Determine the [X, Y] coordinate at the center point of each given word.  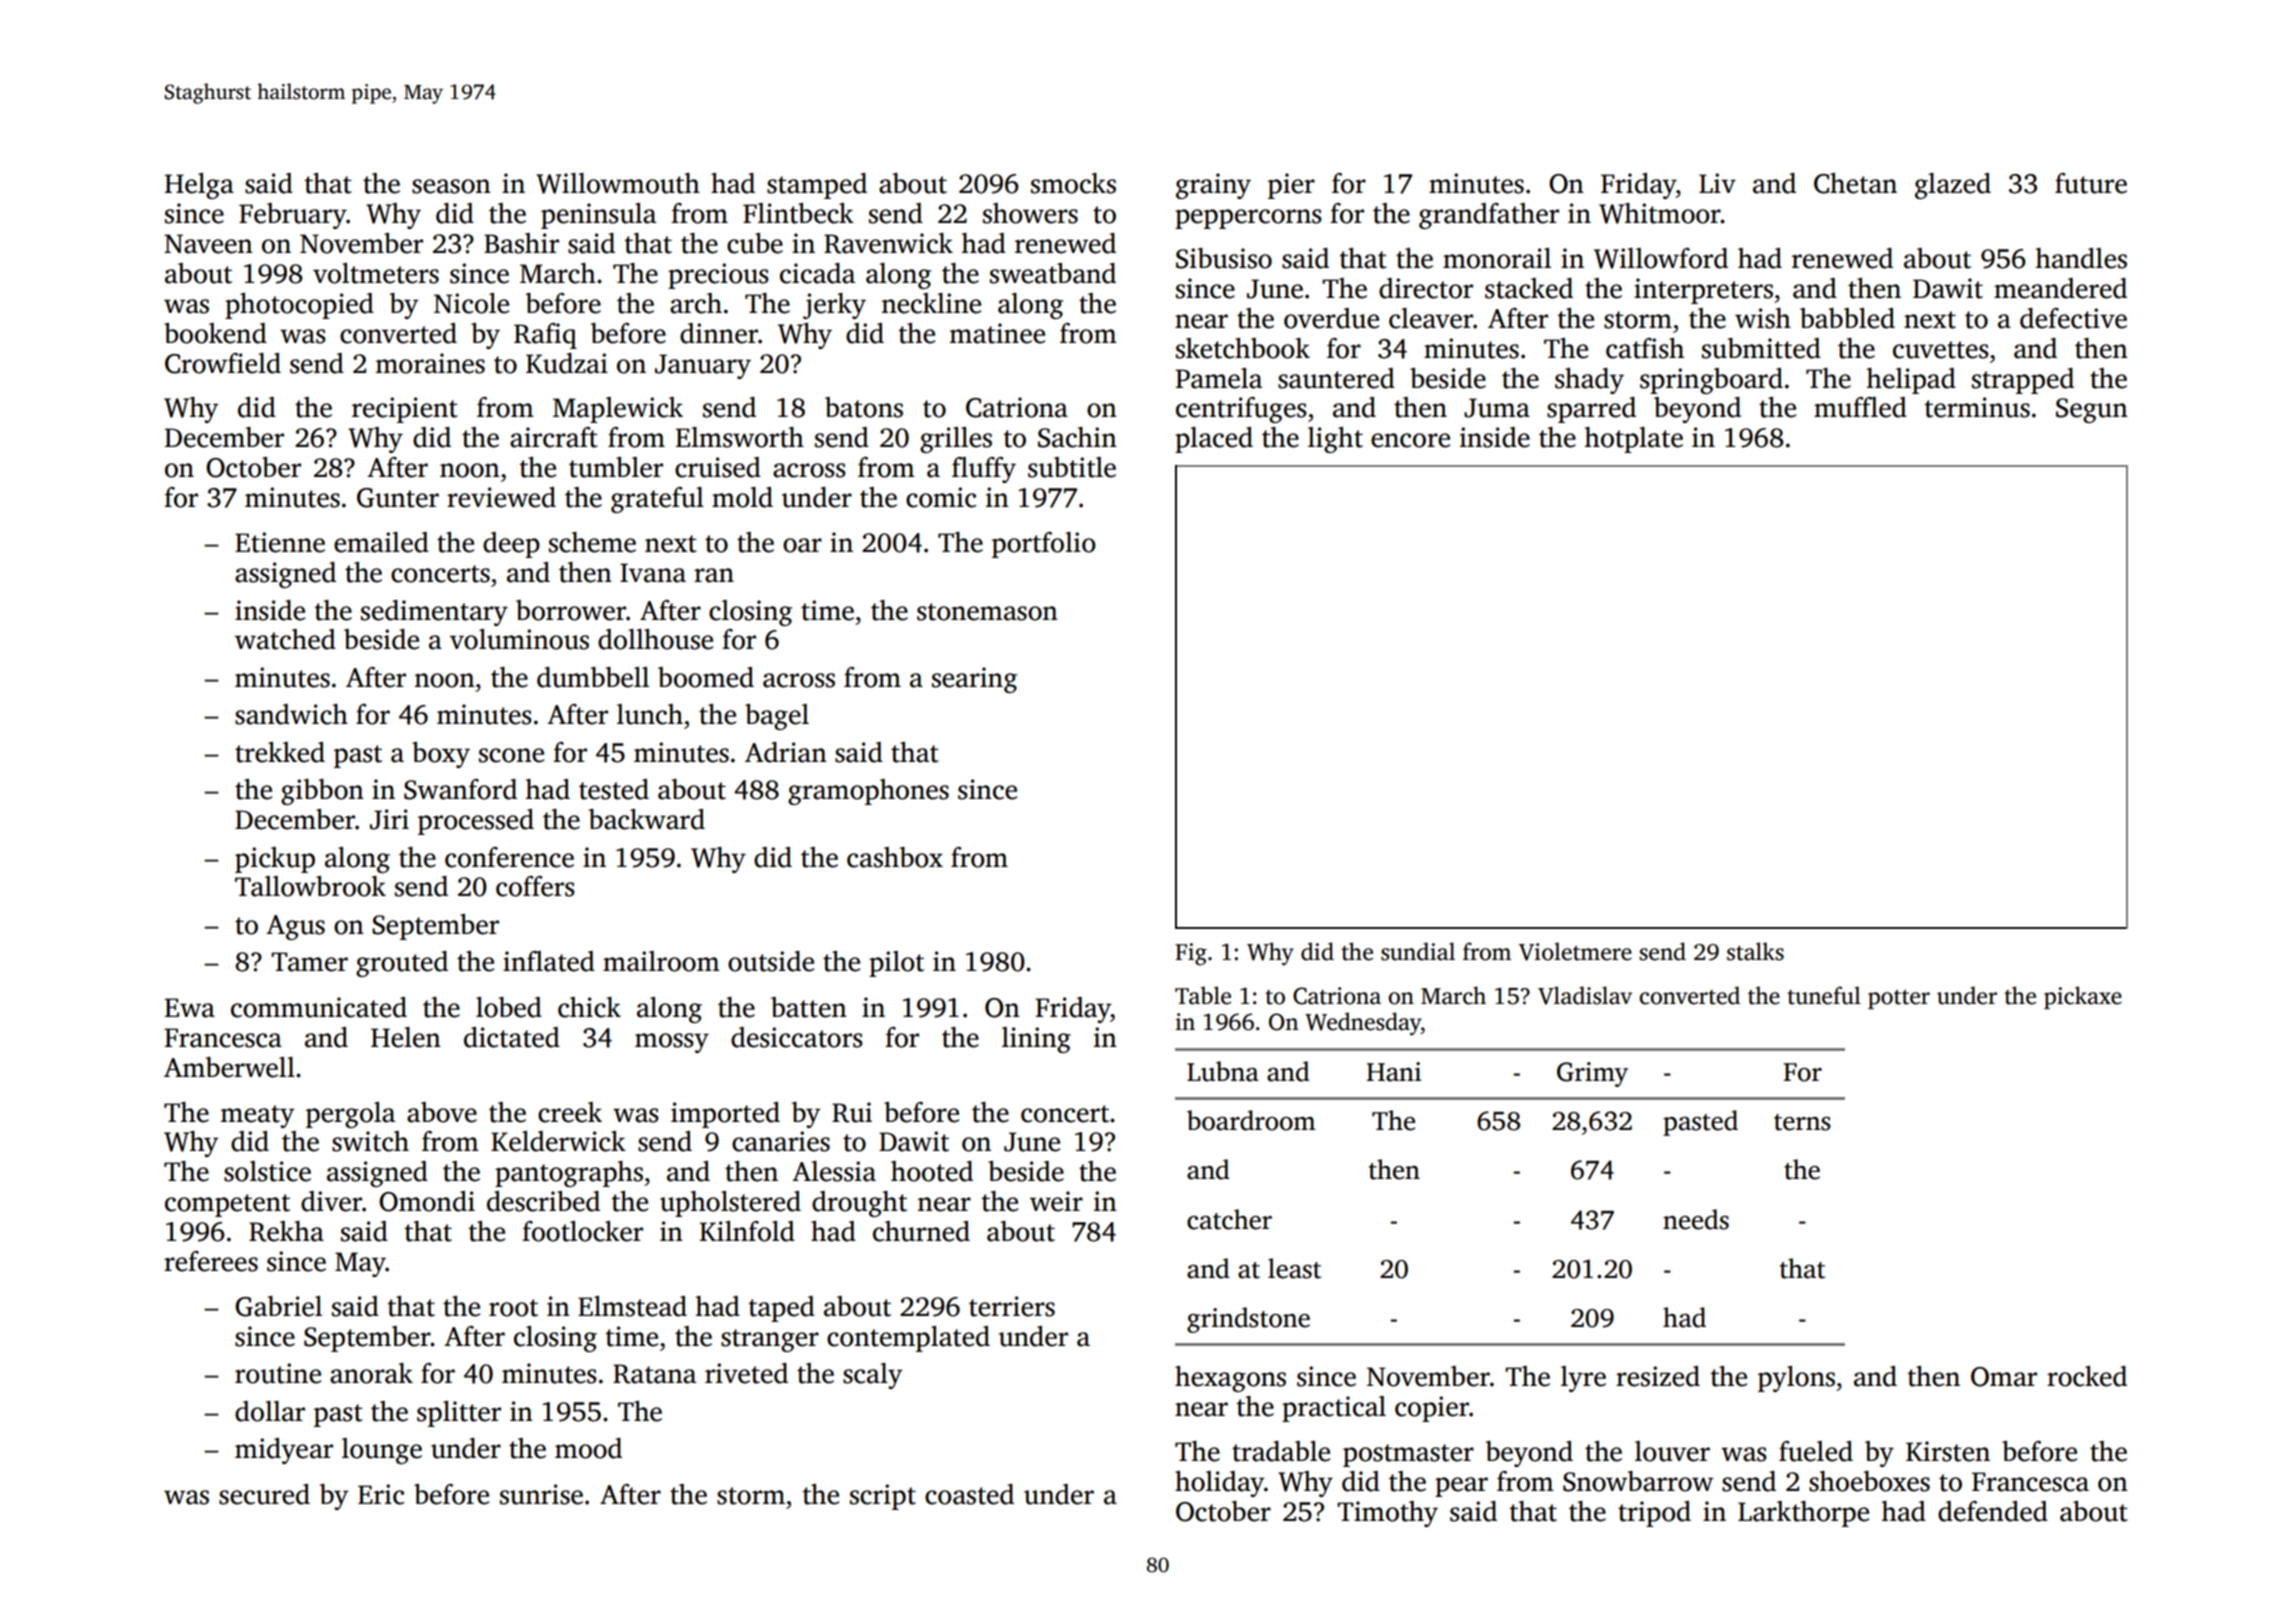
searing [974, 680]
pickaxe [2083, 997]
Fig [1191, 954]
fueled [1816, 1451]
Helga [199, 186]
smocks [1073, 183]
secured [264, 1494]
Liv [1717, 183]
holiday [1219, 1484]
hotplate [1634, 440]
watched [285, 639]
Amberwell [229, 1067]
